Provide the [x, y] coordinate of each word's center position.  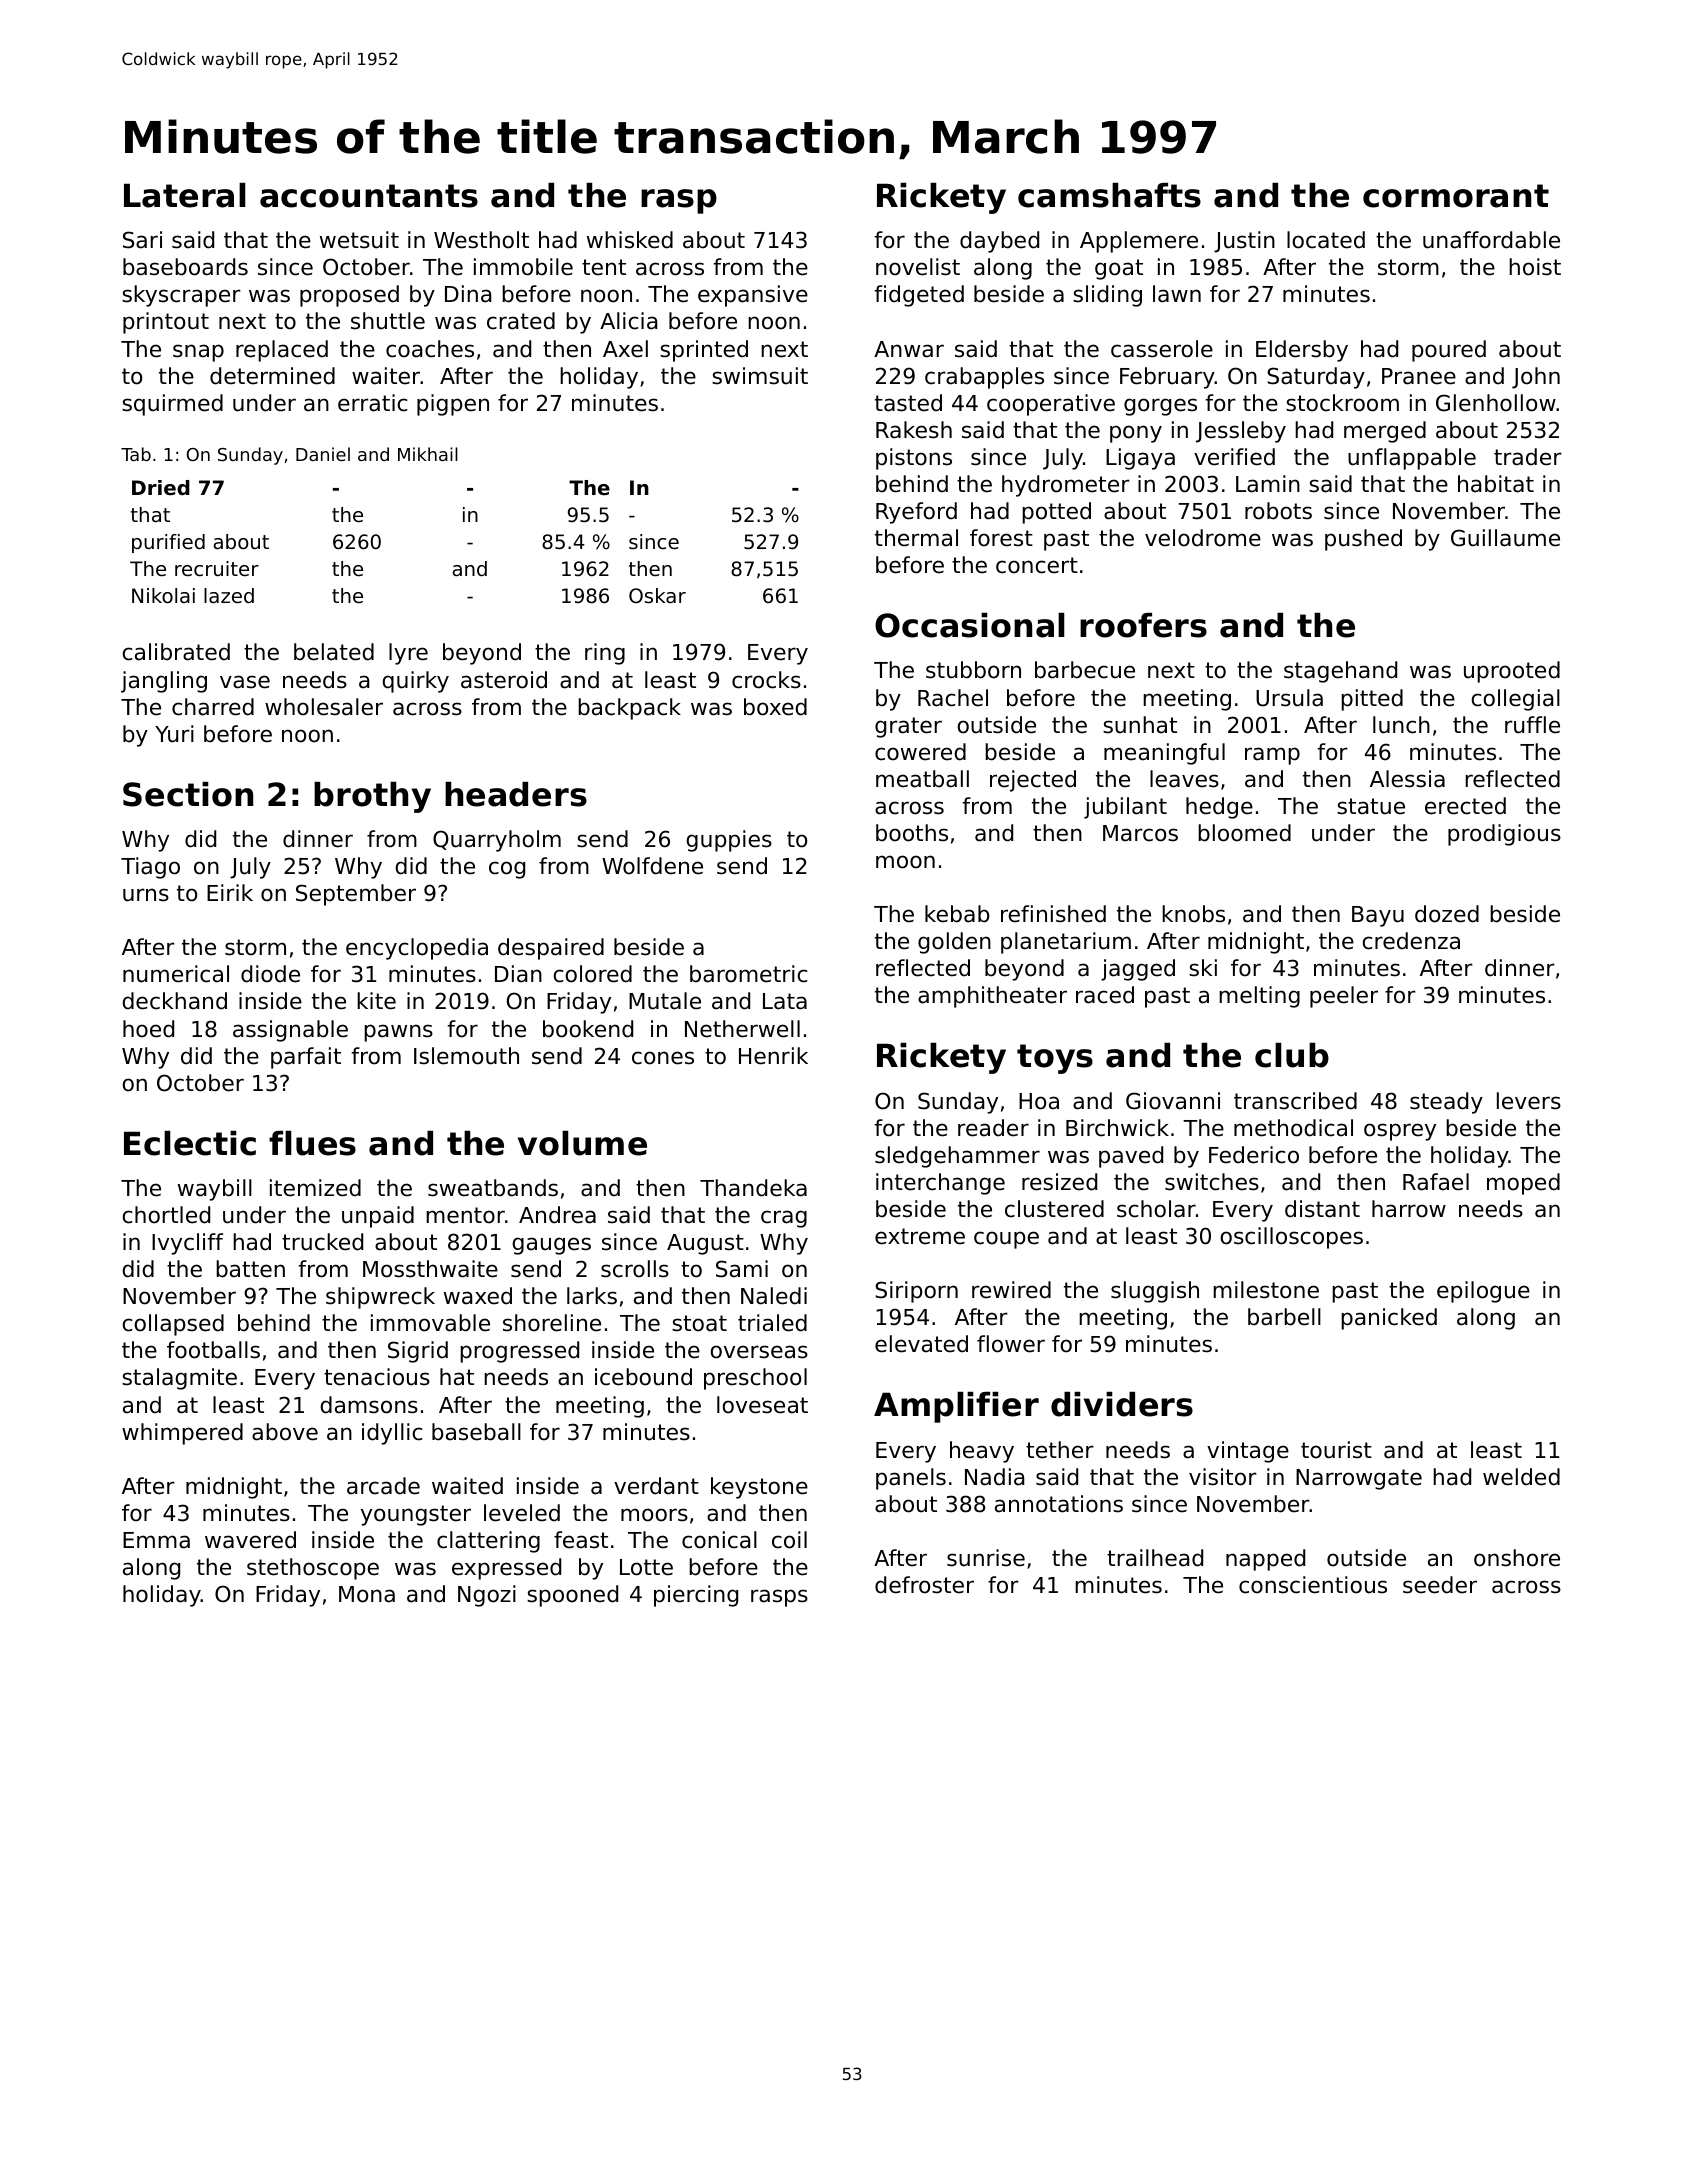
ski [1203, 968]
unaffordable [1491, 240]
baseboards [185, 267]
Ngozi [487, 1596]
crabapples [984, 378]
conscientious [1313, 1585]
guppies [729, 841]
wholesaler [324, 707]
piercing [696, 1596]
